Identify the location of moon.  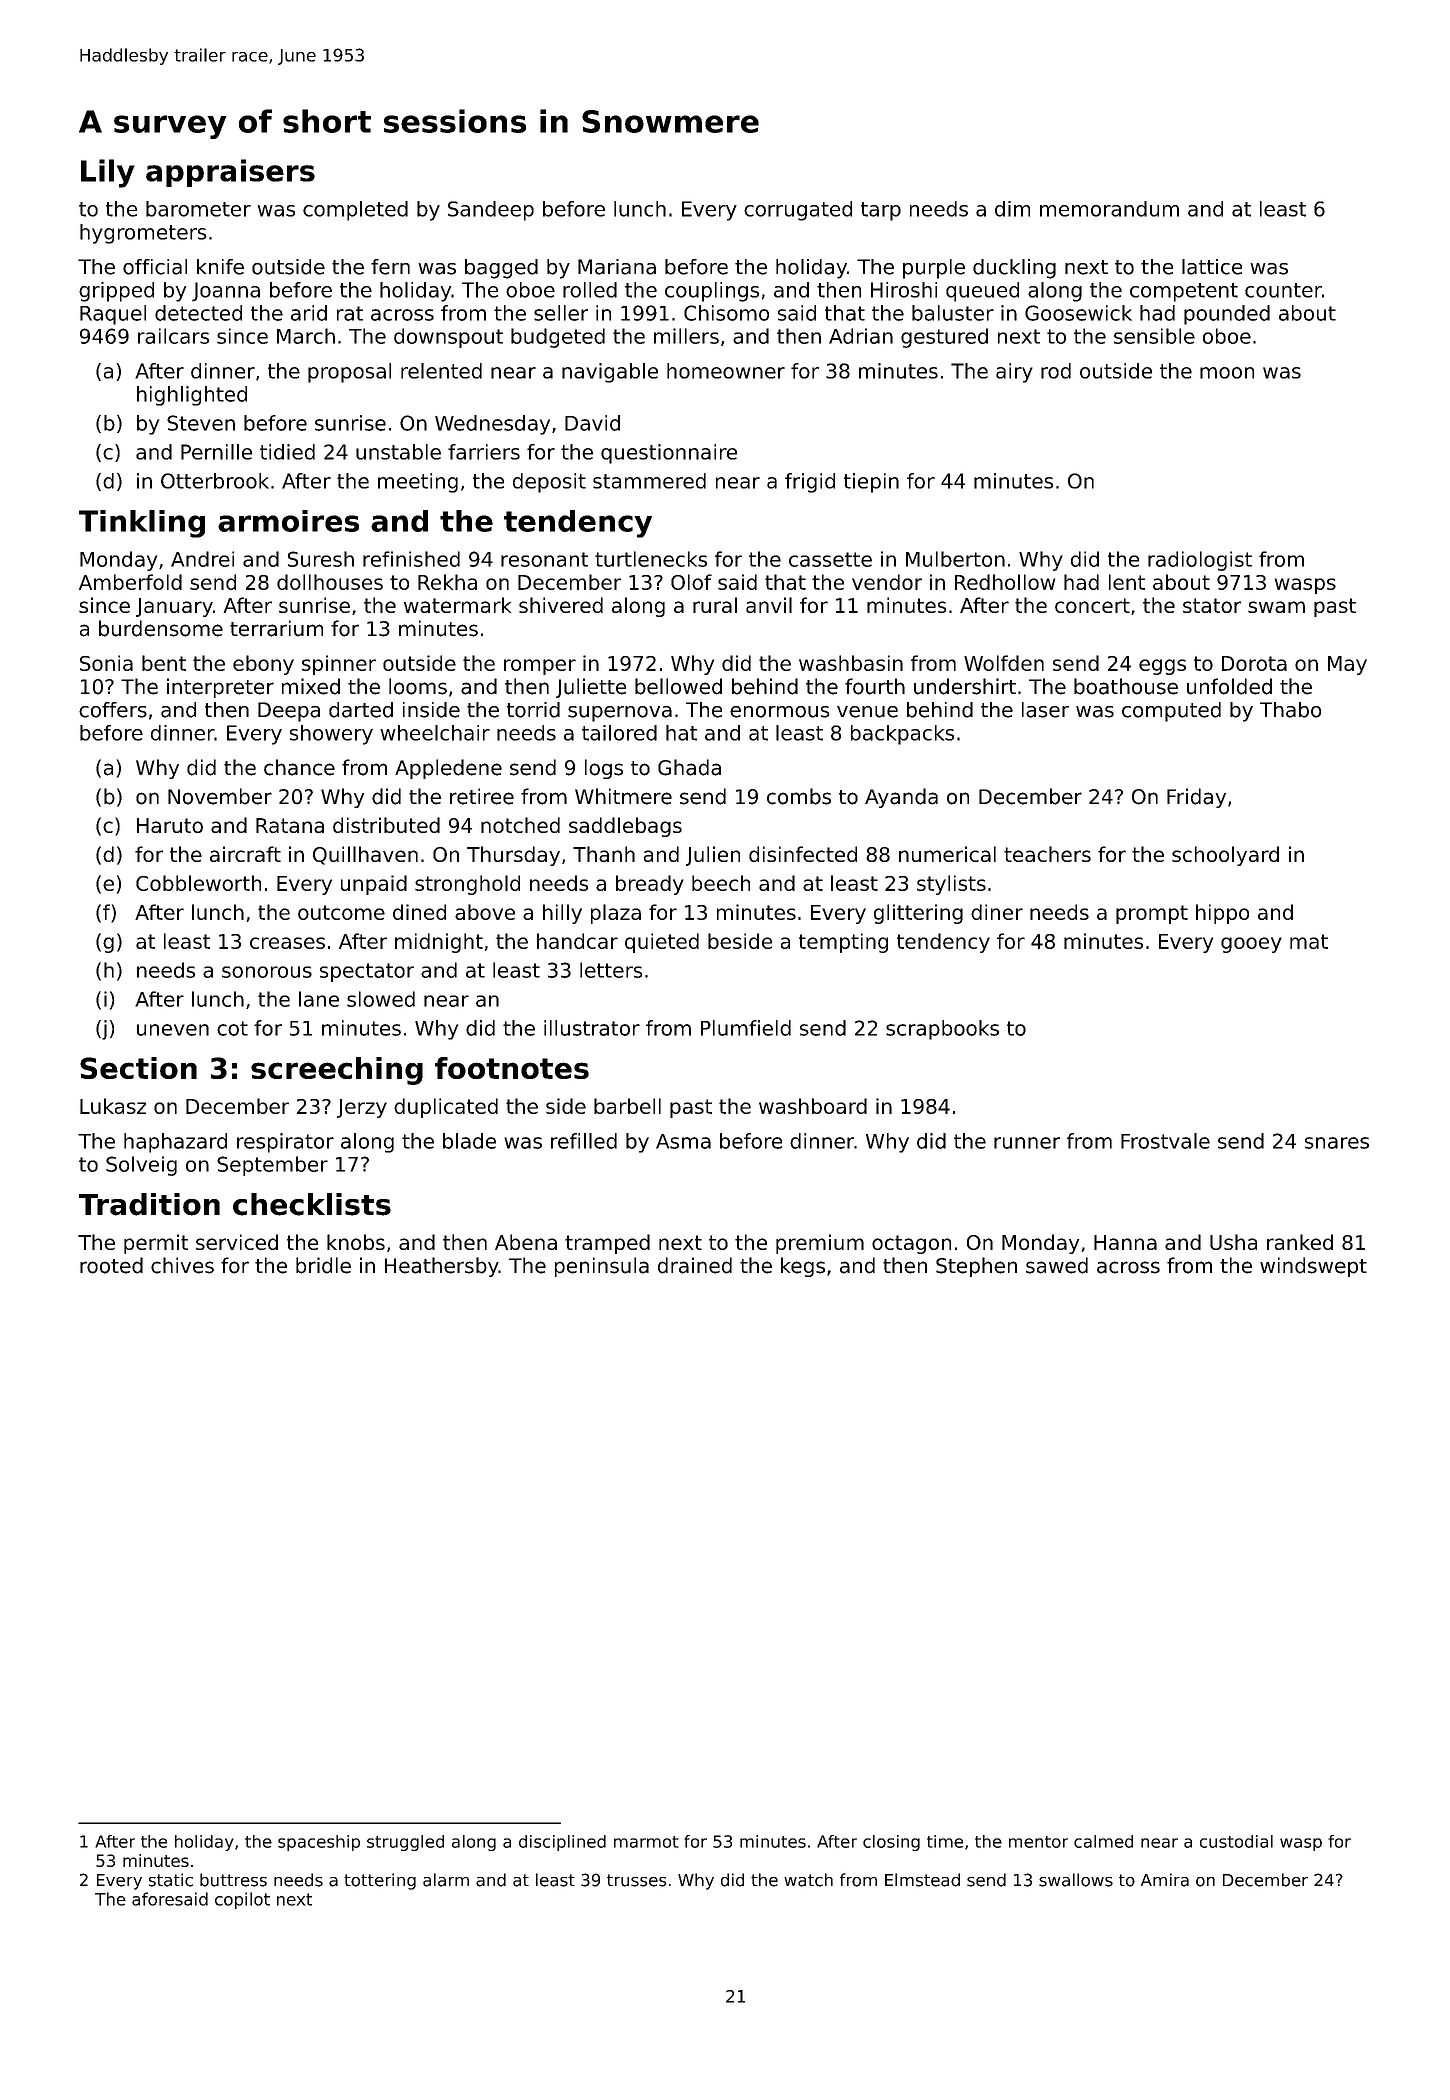
(1227, 373).
